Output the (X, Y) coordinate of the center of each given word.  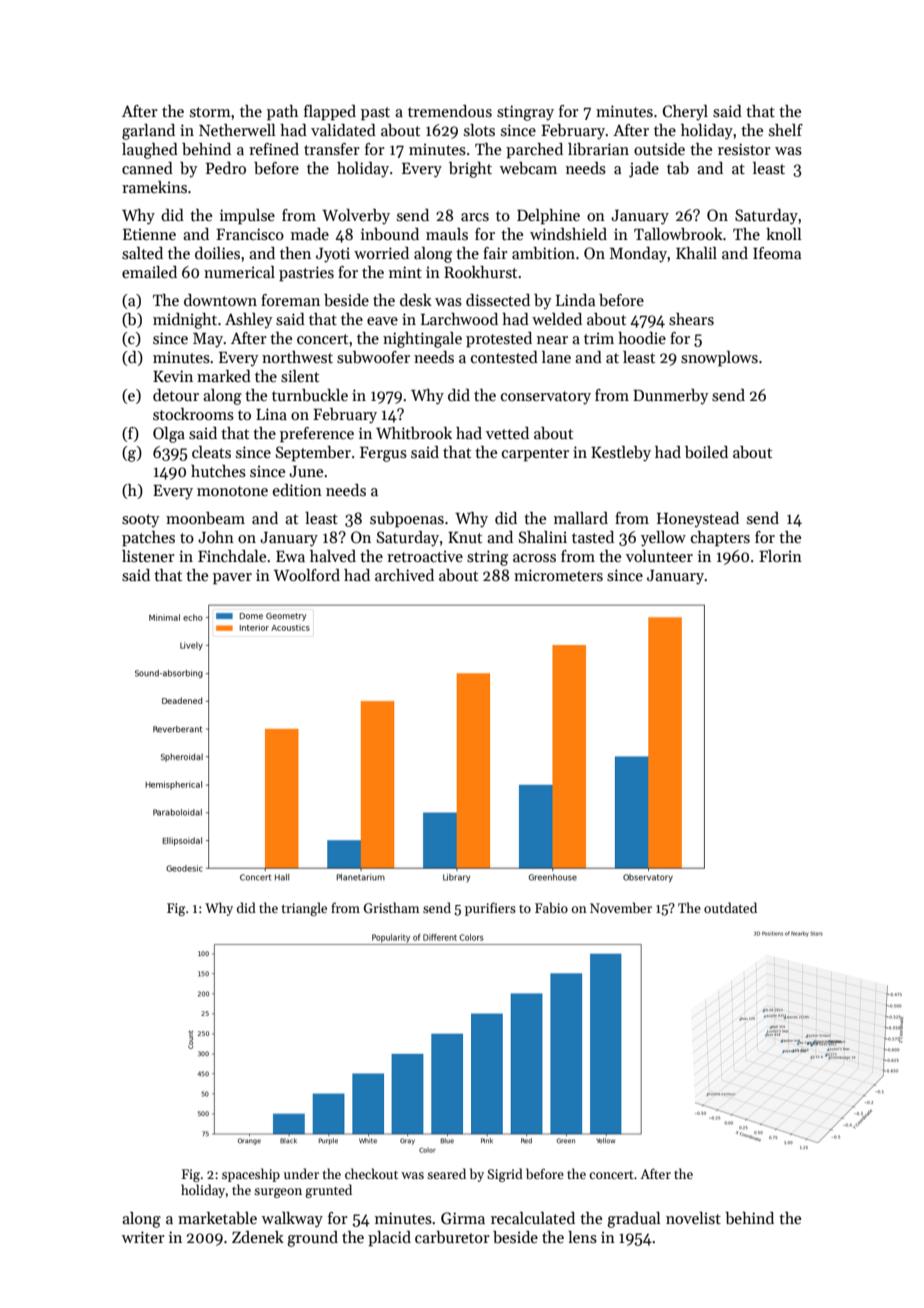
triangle (304, 909)
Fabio (551, 907)
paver (232, 579)
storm (210, 112)
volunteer (659, 556)
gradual (634, 1220)
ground (312, 1239)
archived (404, 575)
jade (644, 170)
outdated (730, 907)
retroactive (425, 556)
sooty (141, 521)
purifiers (490, 909)
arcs (475, 217)
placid (389, 1239)
